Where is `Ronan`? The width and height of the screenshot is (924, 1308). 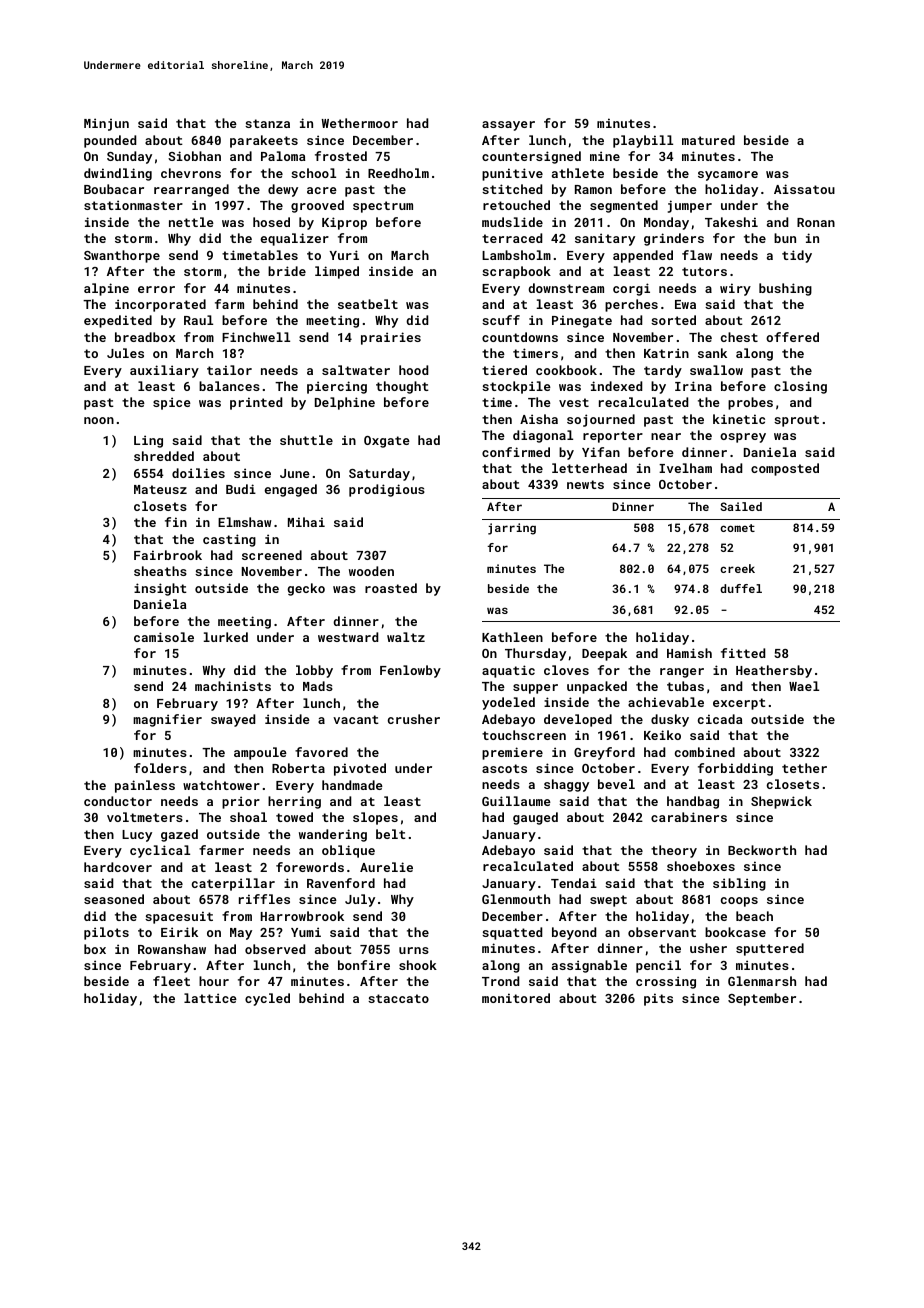
Ronan is located at coordinates (816, 222).
